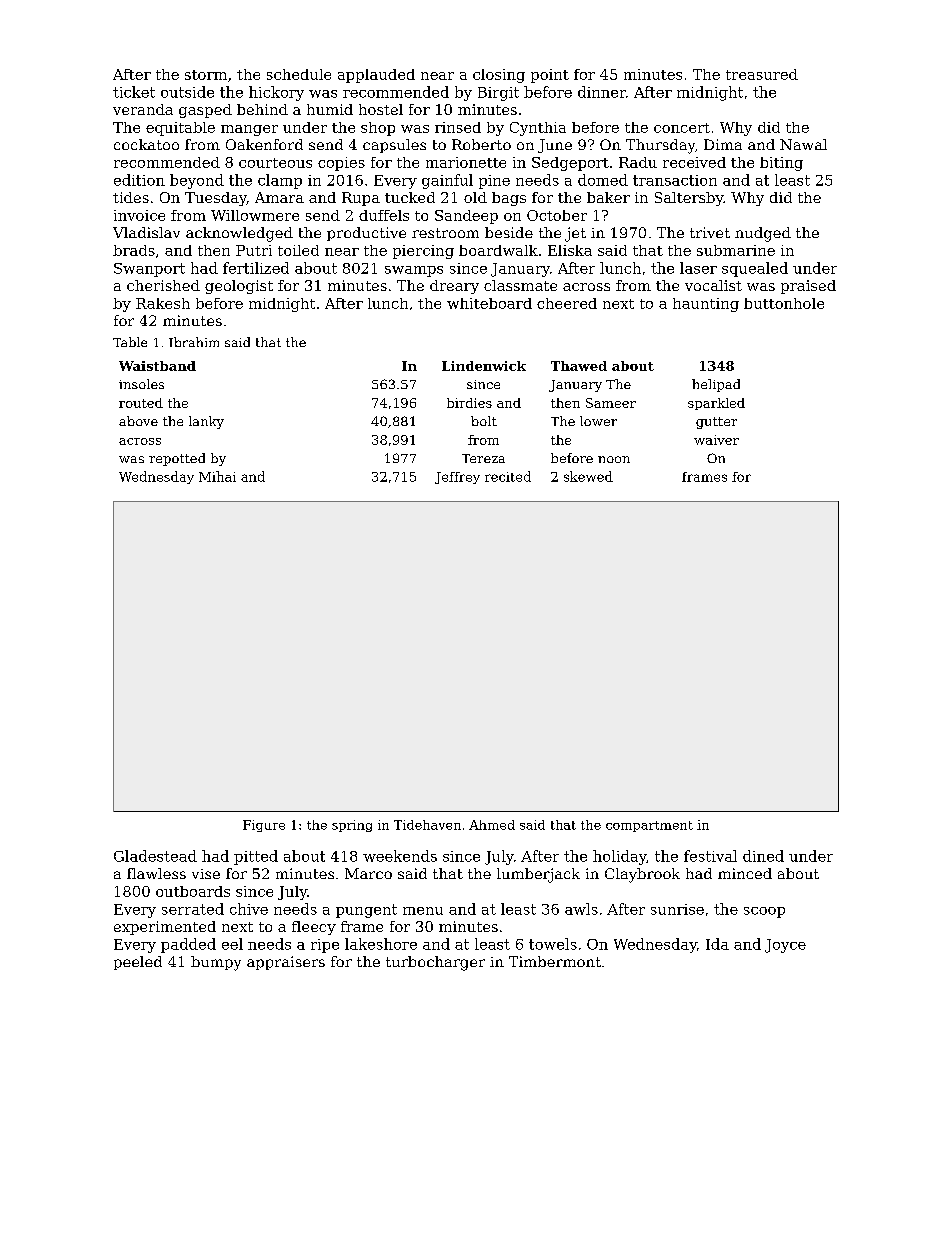 This screenshot has width=952, height=1233. What do you see at coordinates (138, 963) in the screenshot?
I see `peeled` at bounding box center [138, 963].
